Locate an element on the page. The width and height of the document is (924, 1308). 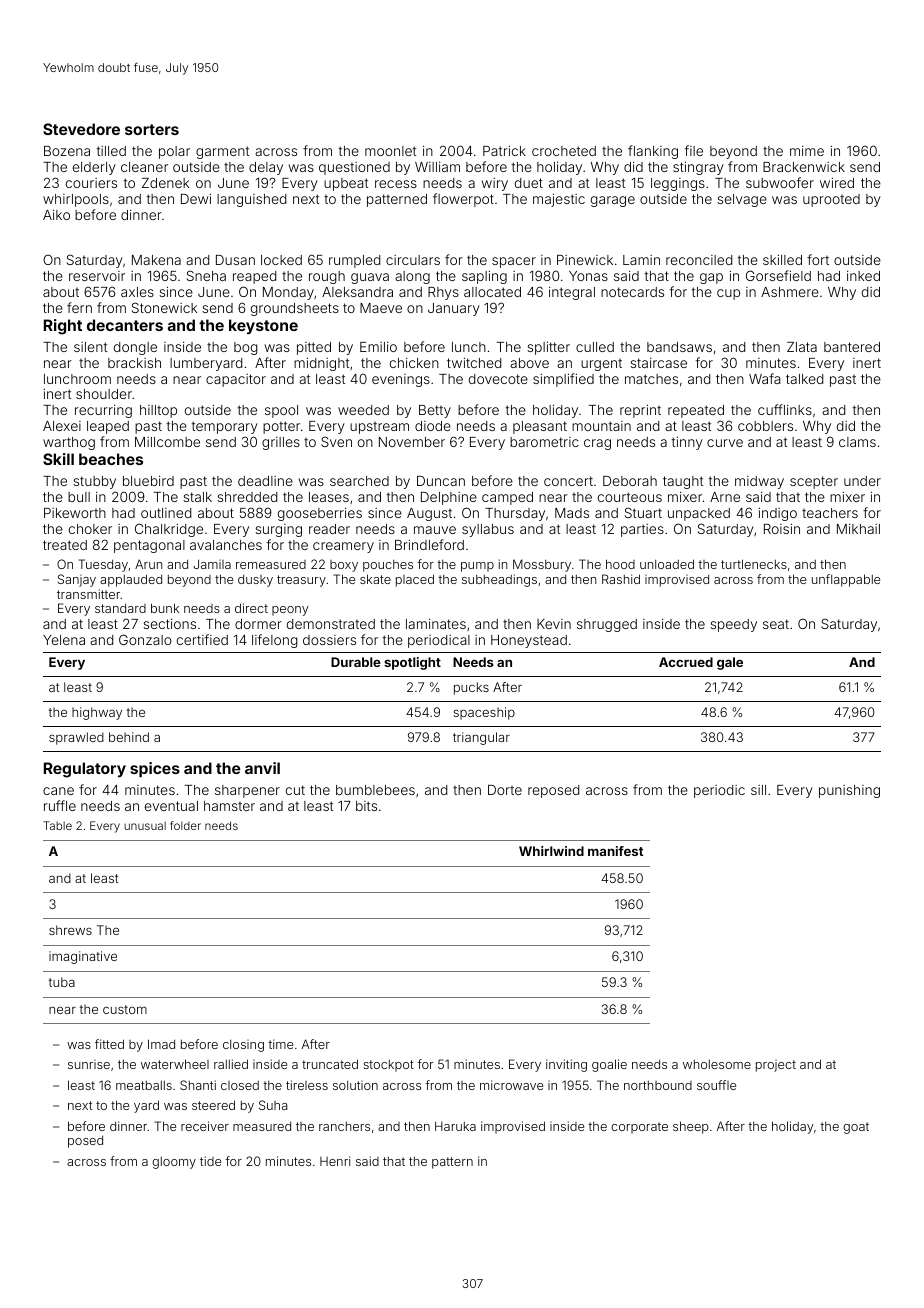
highway is located at coordinates (97, 713).
